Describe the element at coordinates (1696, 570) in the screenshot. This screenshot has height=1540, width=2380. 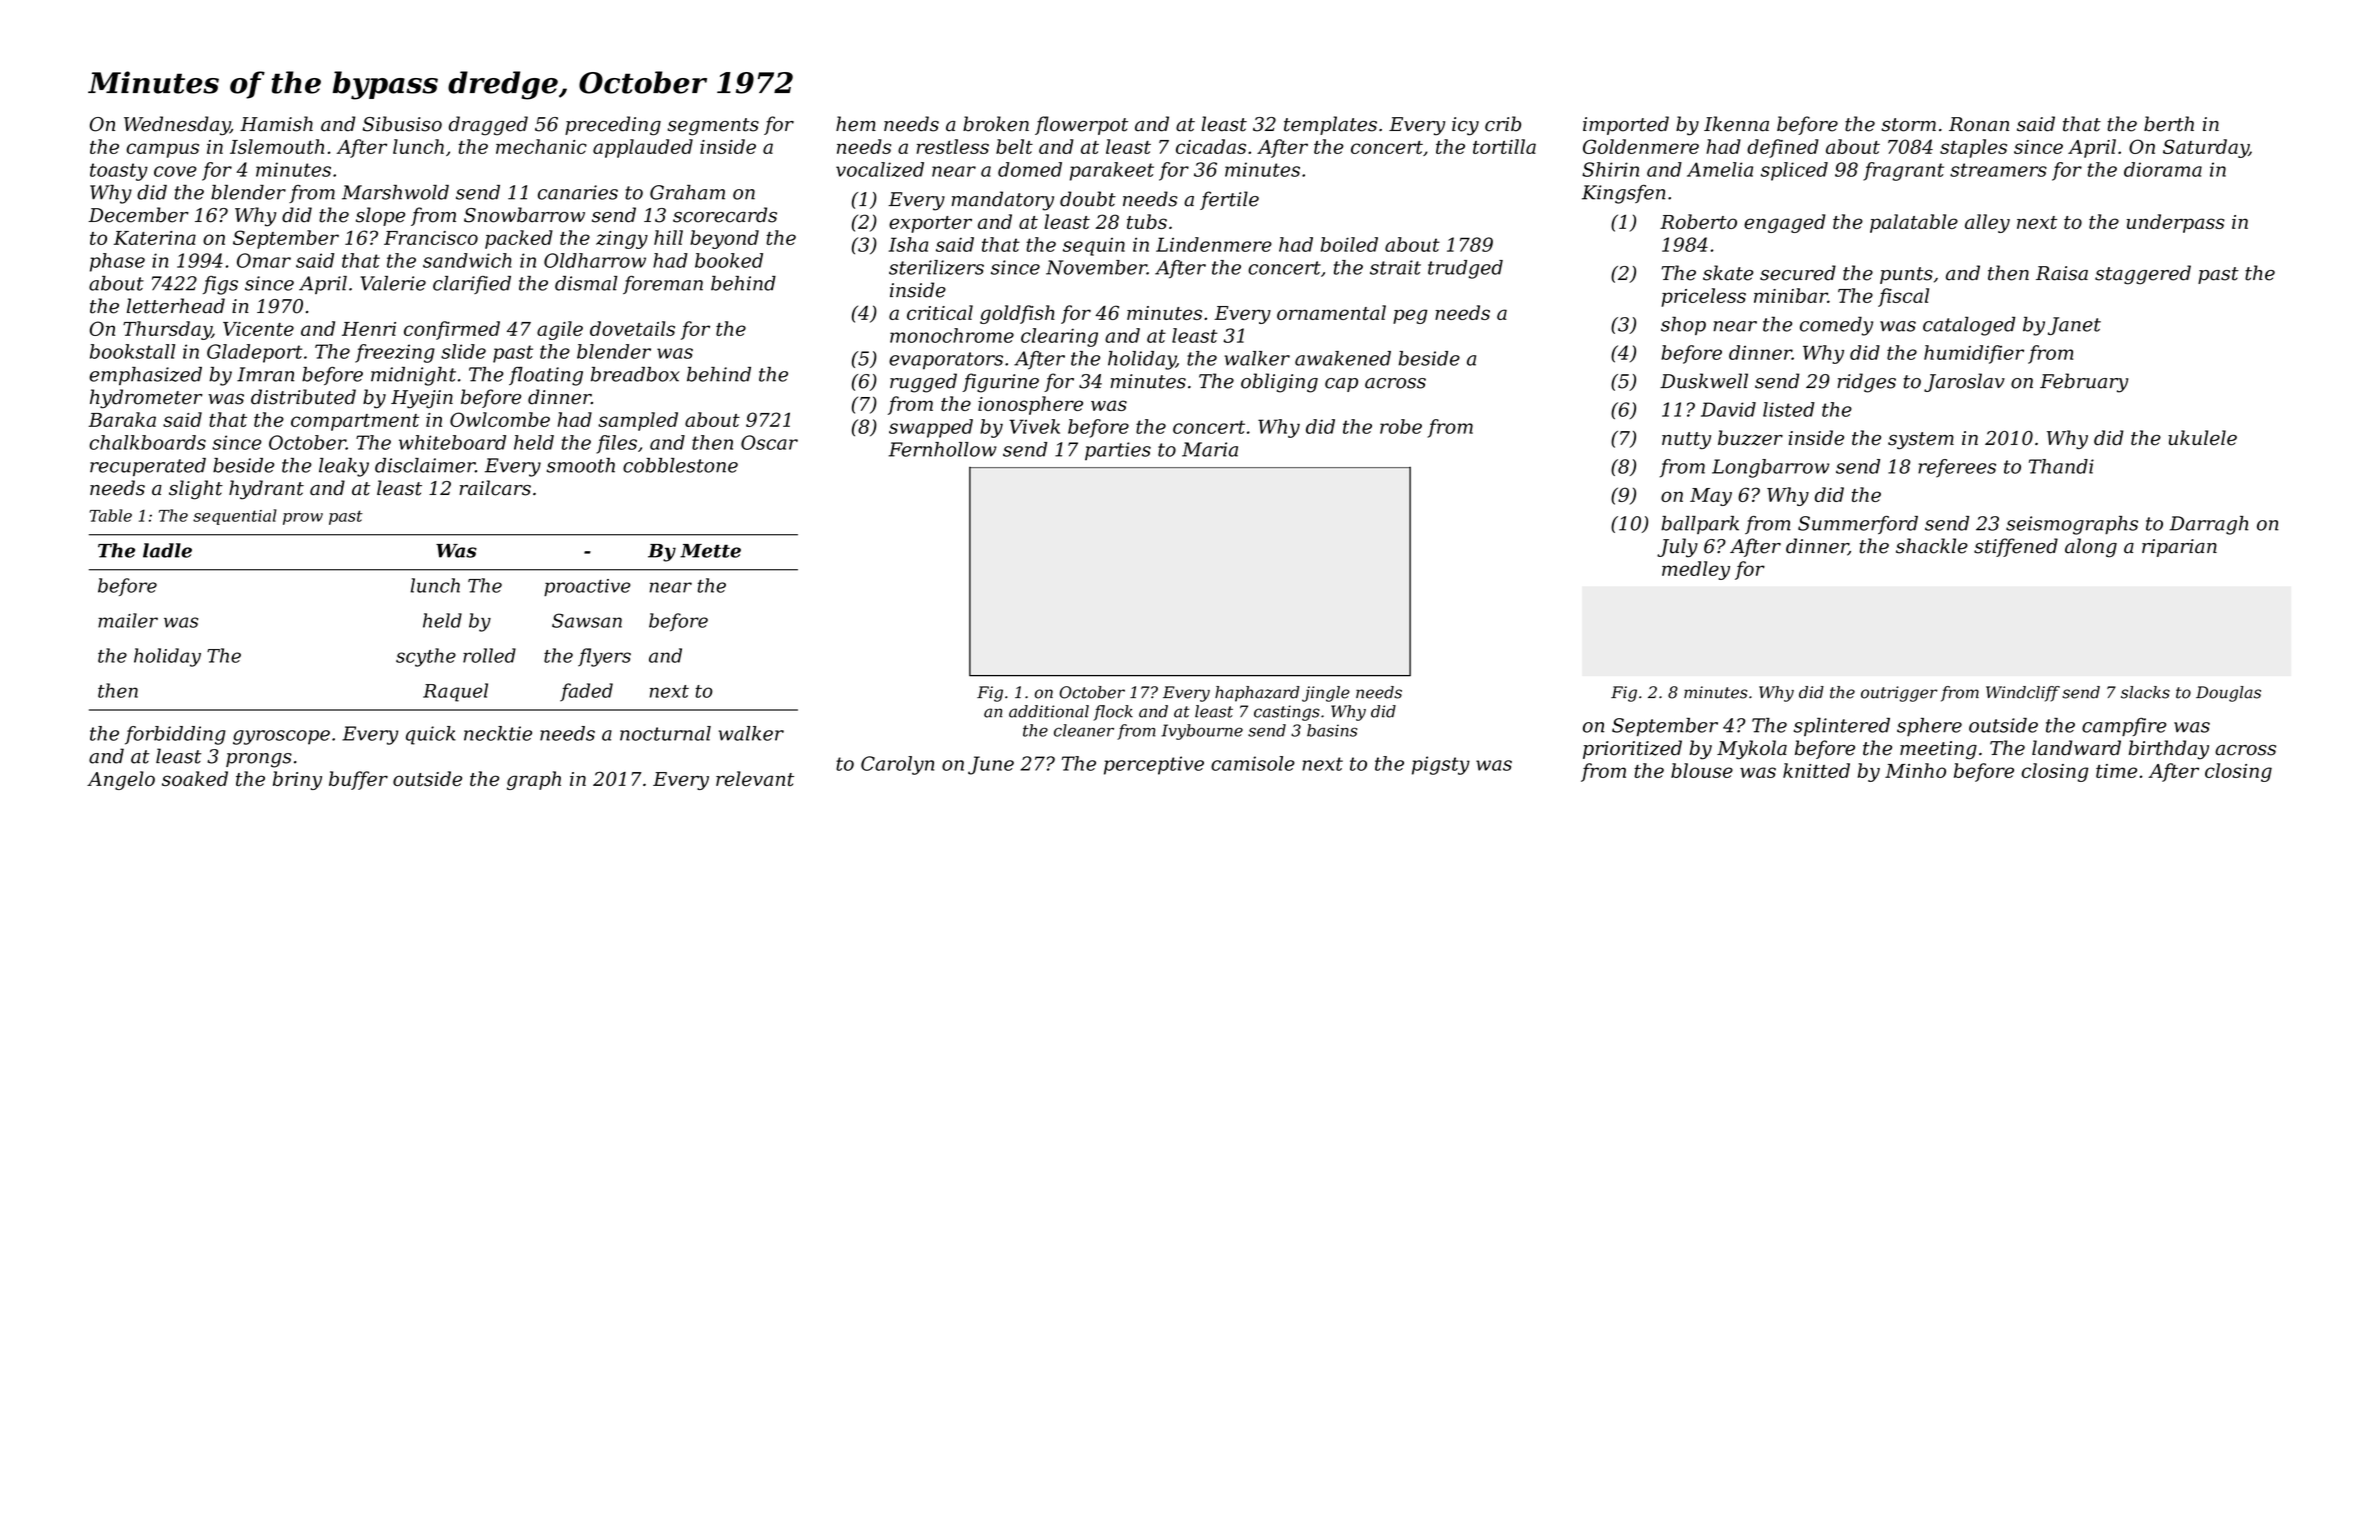
I see `medley` at that location.
